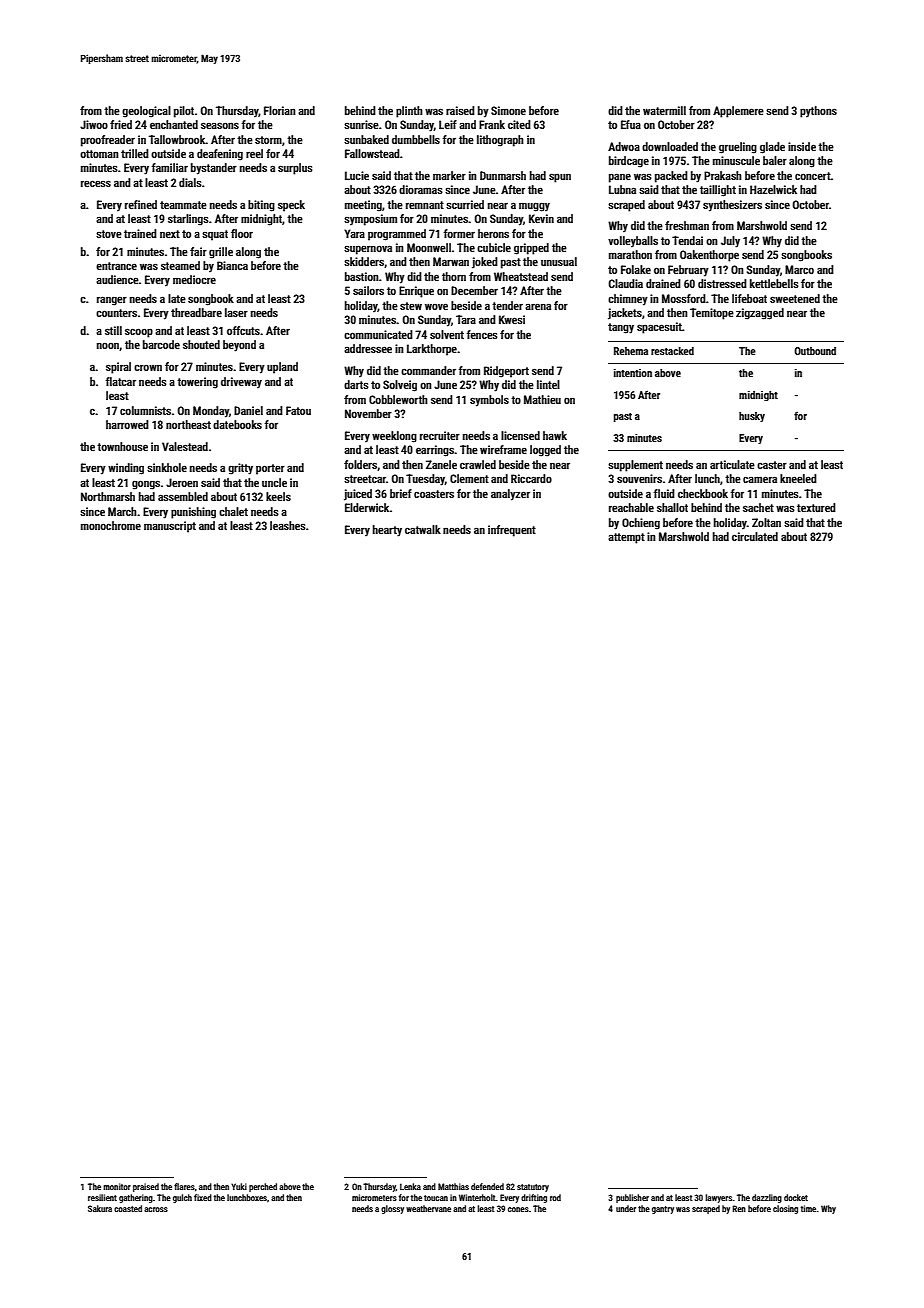 Image resolution: width=924 pixels, height=1308 pixels. I want to click on monitor, so click(117, 1186).
